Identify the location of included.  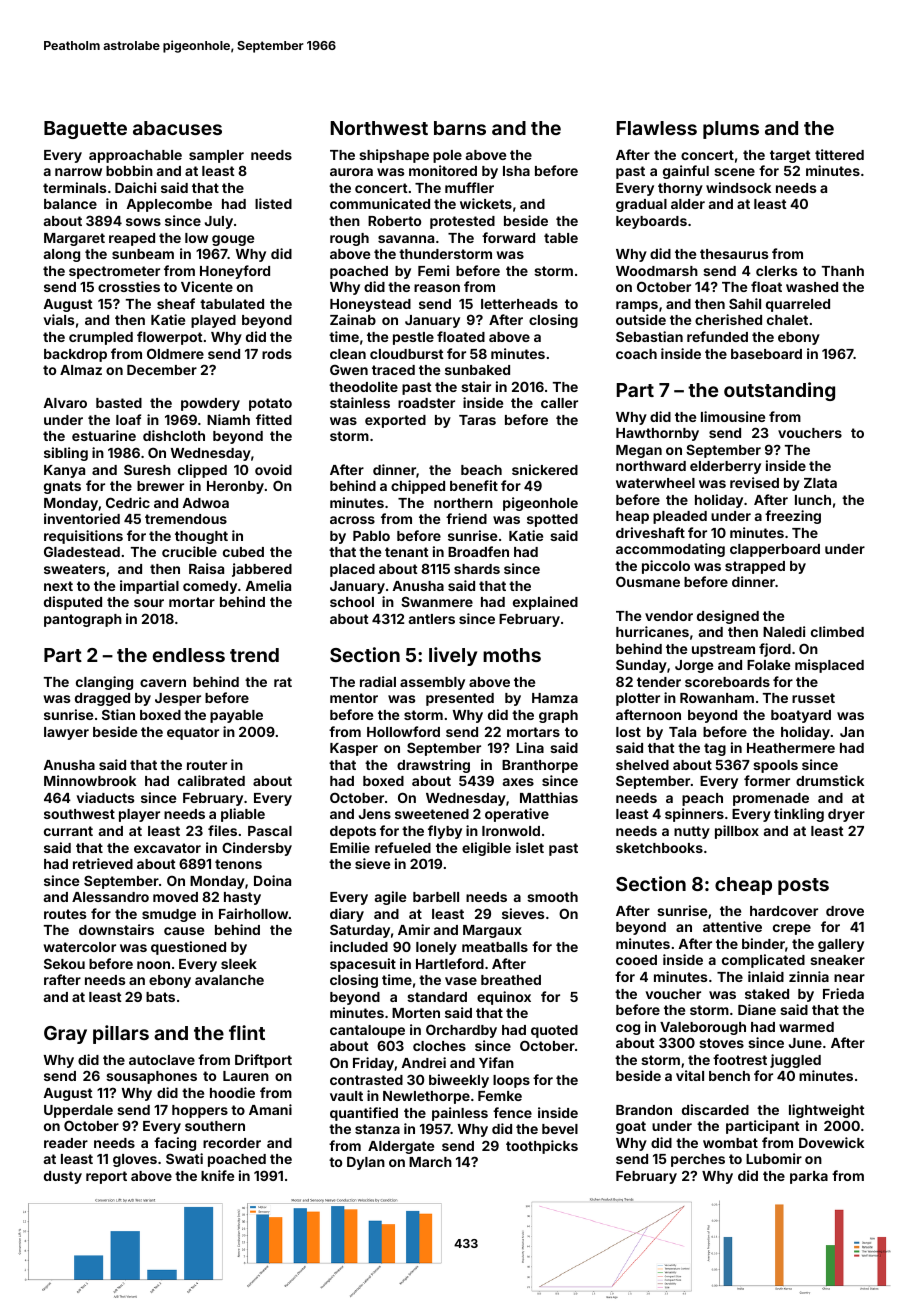
(359, 946).
